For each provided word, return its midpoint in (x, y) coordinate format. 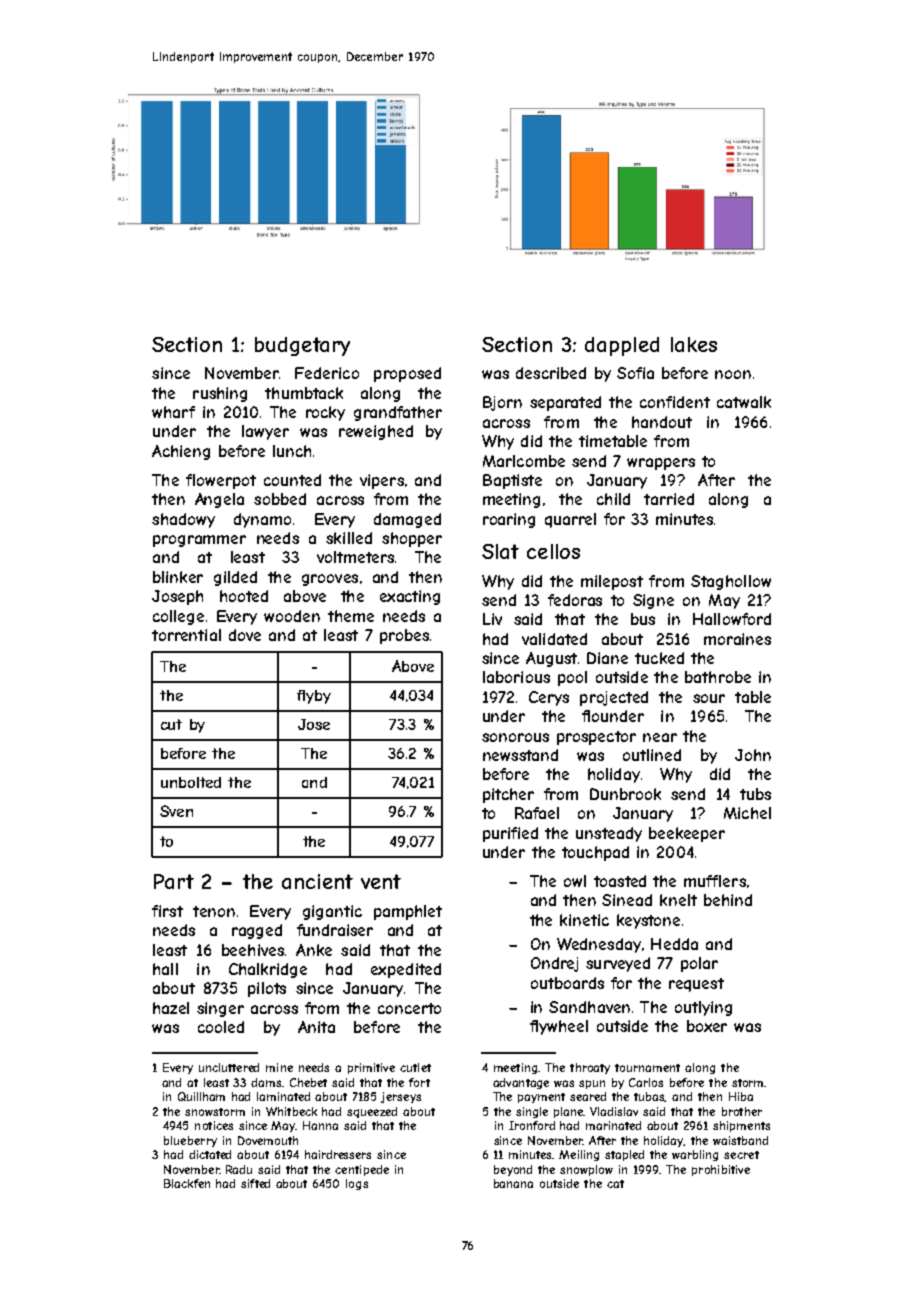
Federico (327, 373)
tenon (214, 911)
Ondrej (554, 964)
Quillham (201, 1096)
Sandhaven (589, 1007)
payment (541, 1098)
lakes (694, 344)
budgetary (302, 346)
